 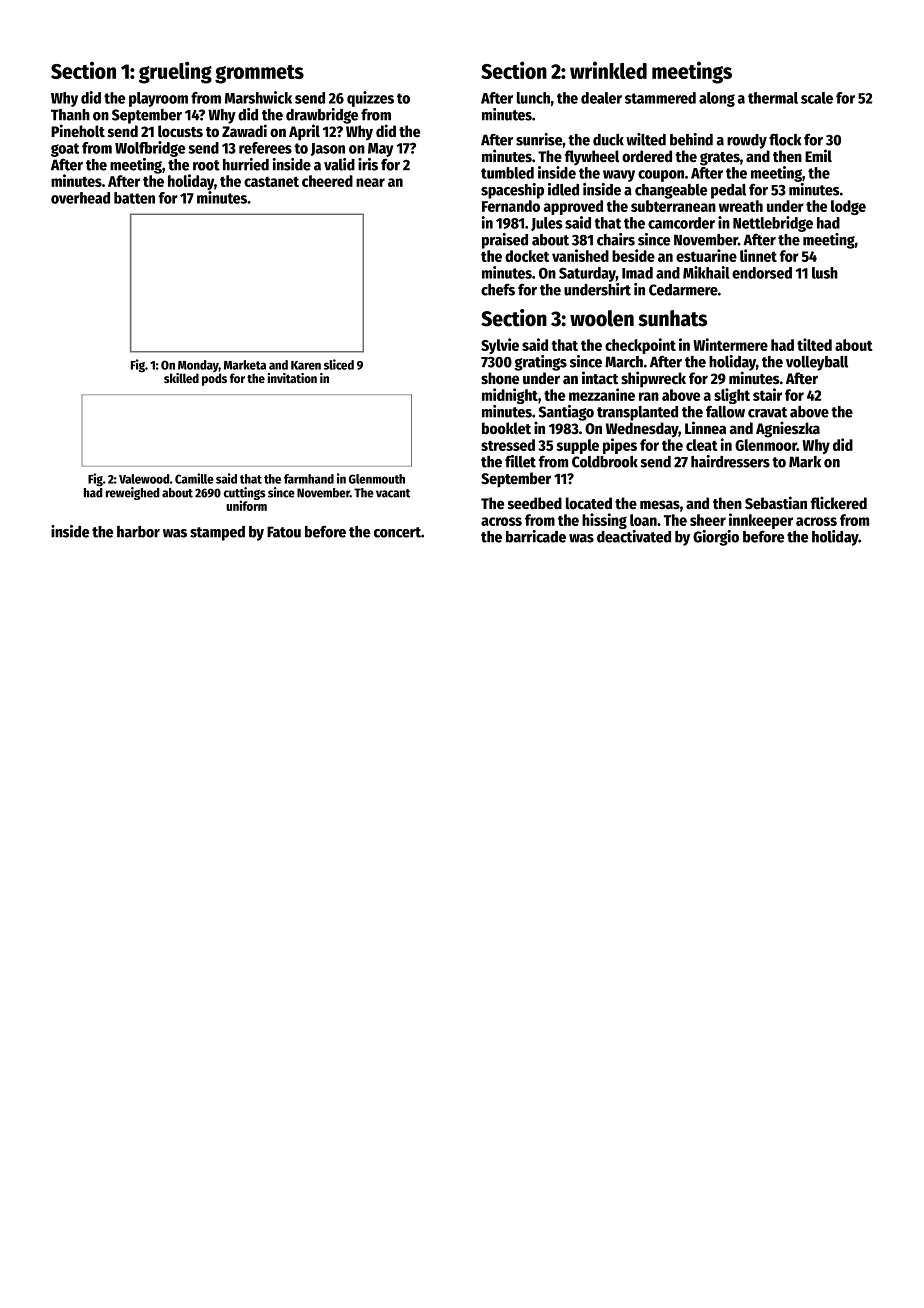 What do you see at coordinates (144, 479) in the screenshot?
I see `Valewood` at bounding box center [144, 479].
